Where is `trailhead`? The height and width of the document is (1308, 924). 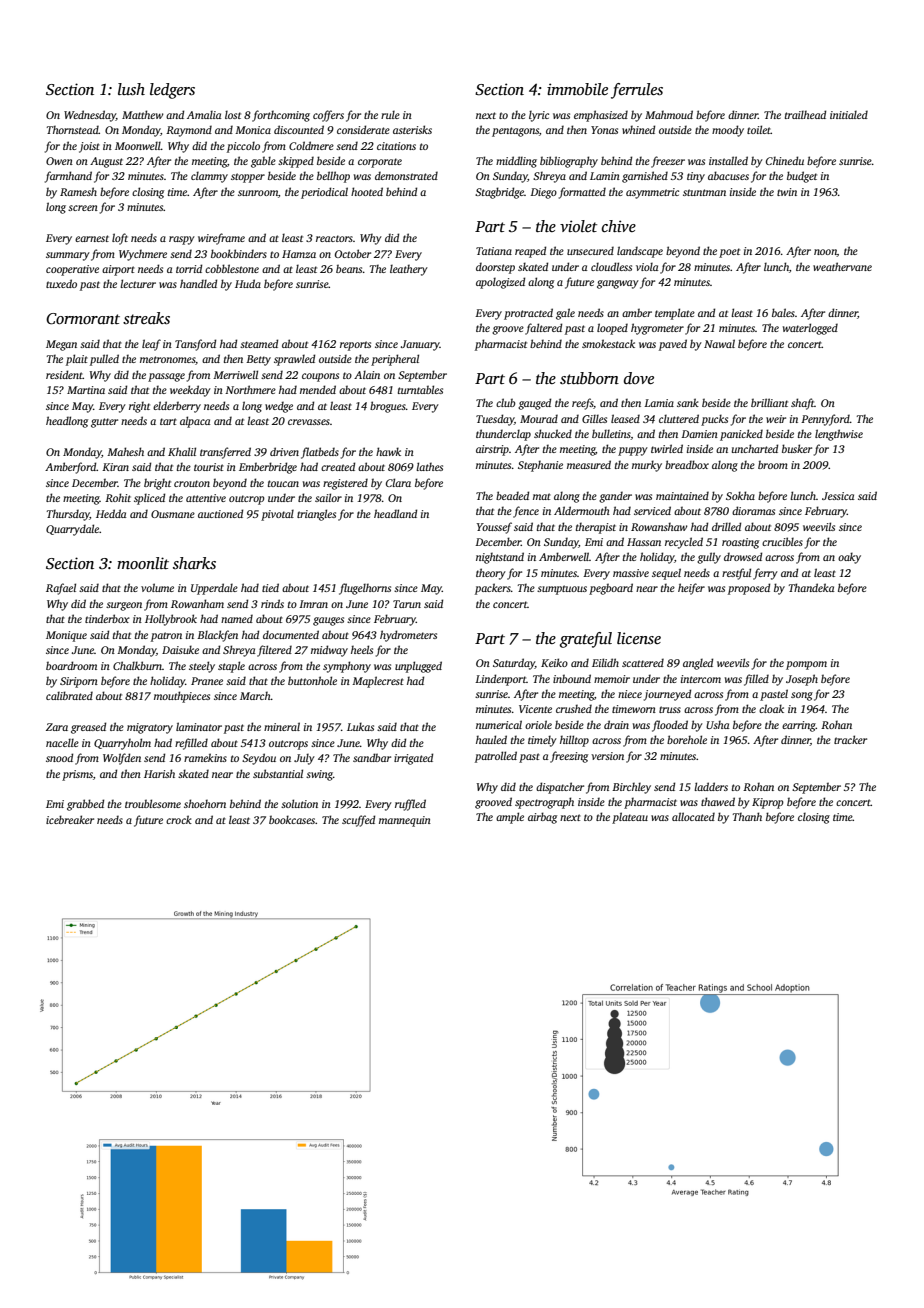
trailhead is located at coordinates (805, 114).
